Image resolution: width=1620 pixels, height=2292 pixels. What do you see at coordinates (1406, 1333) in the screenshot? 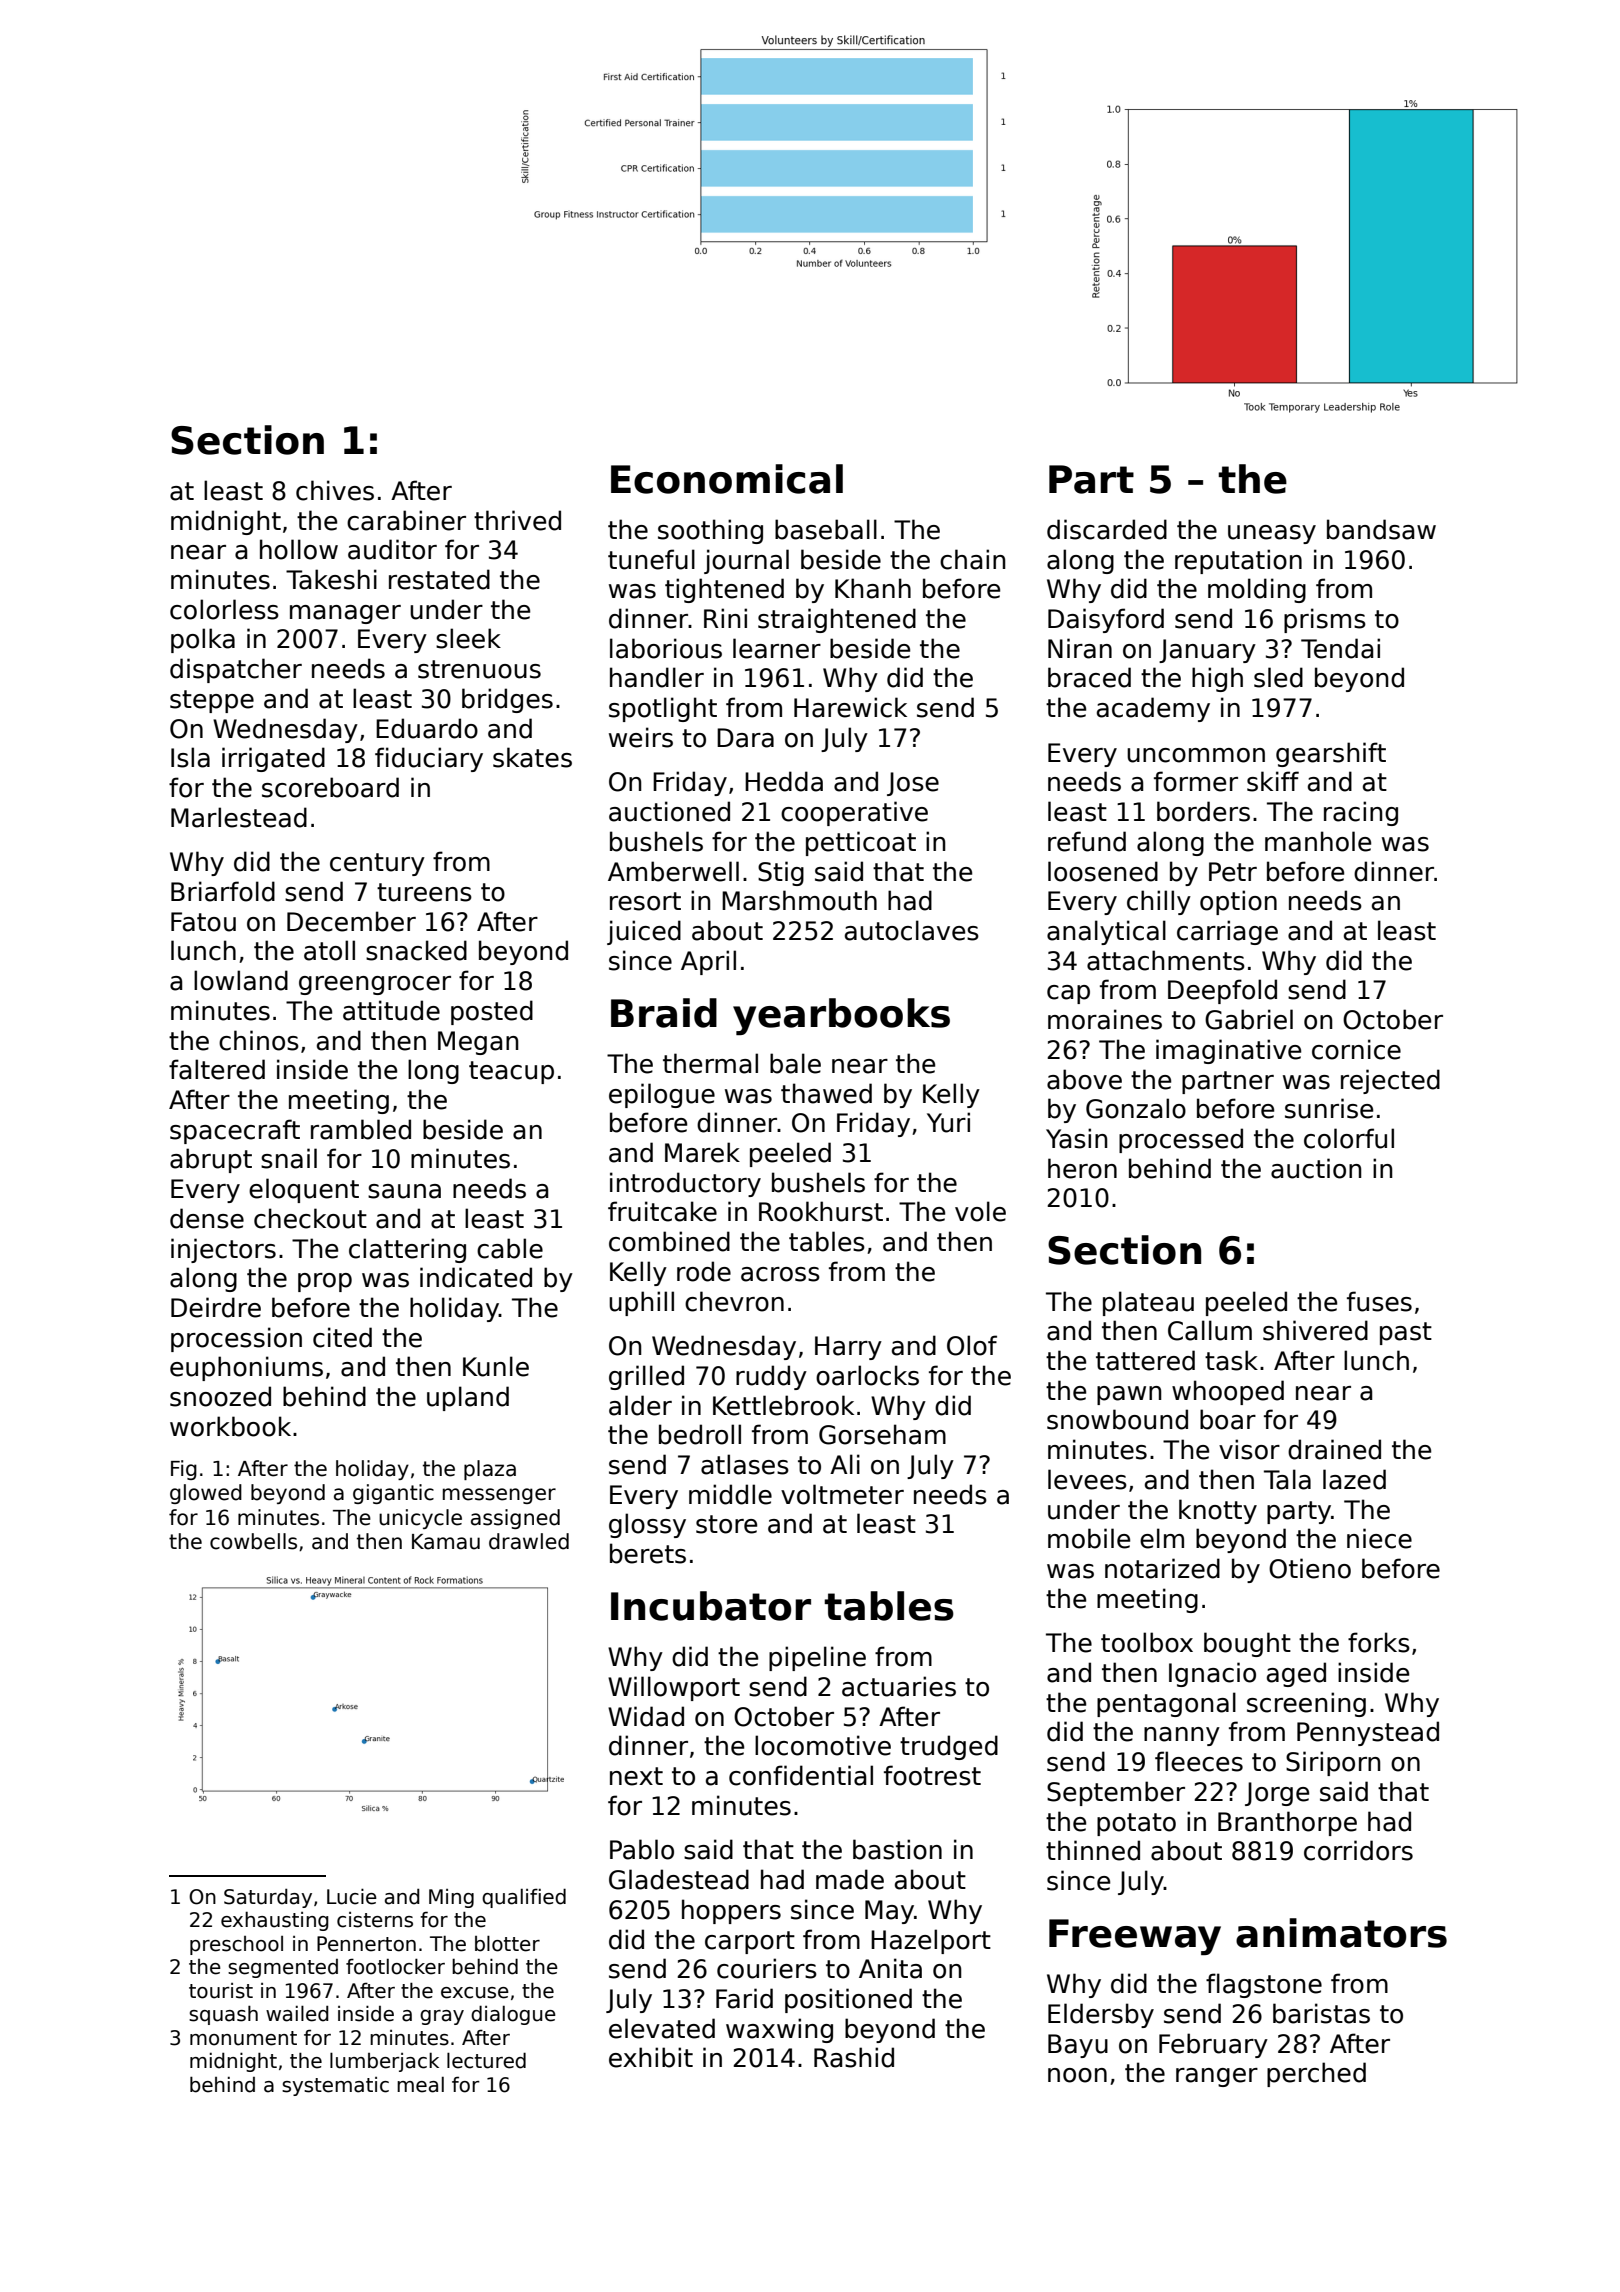
I see `past` at bounding box center [1406, 1333].
